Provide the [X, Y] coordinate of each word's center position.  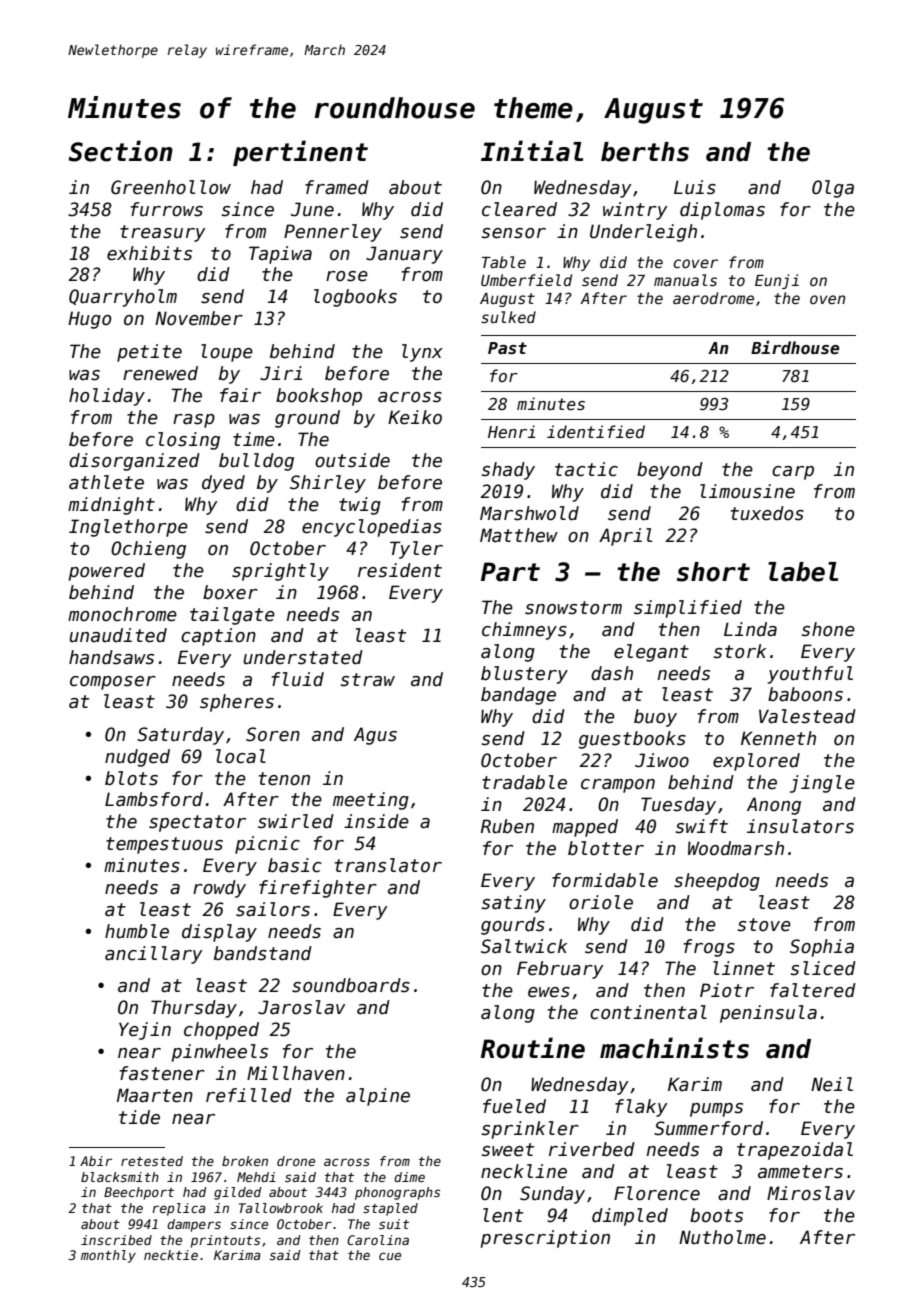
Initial [532, 151]
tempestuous [164, 845]
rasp [194, 421]
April [625, 537]
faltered [813, 990]
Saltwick [524, 946]
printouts [225, 1241]
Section [120, 151]
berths [645, 152]
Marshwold [529, 513]
